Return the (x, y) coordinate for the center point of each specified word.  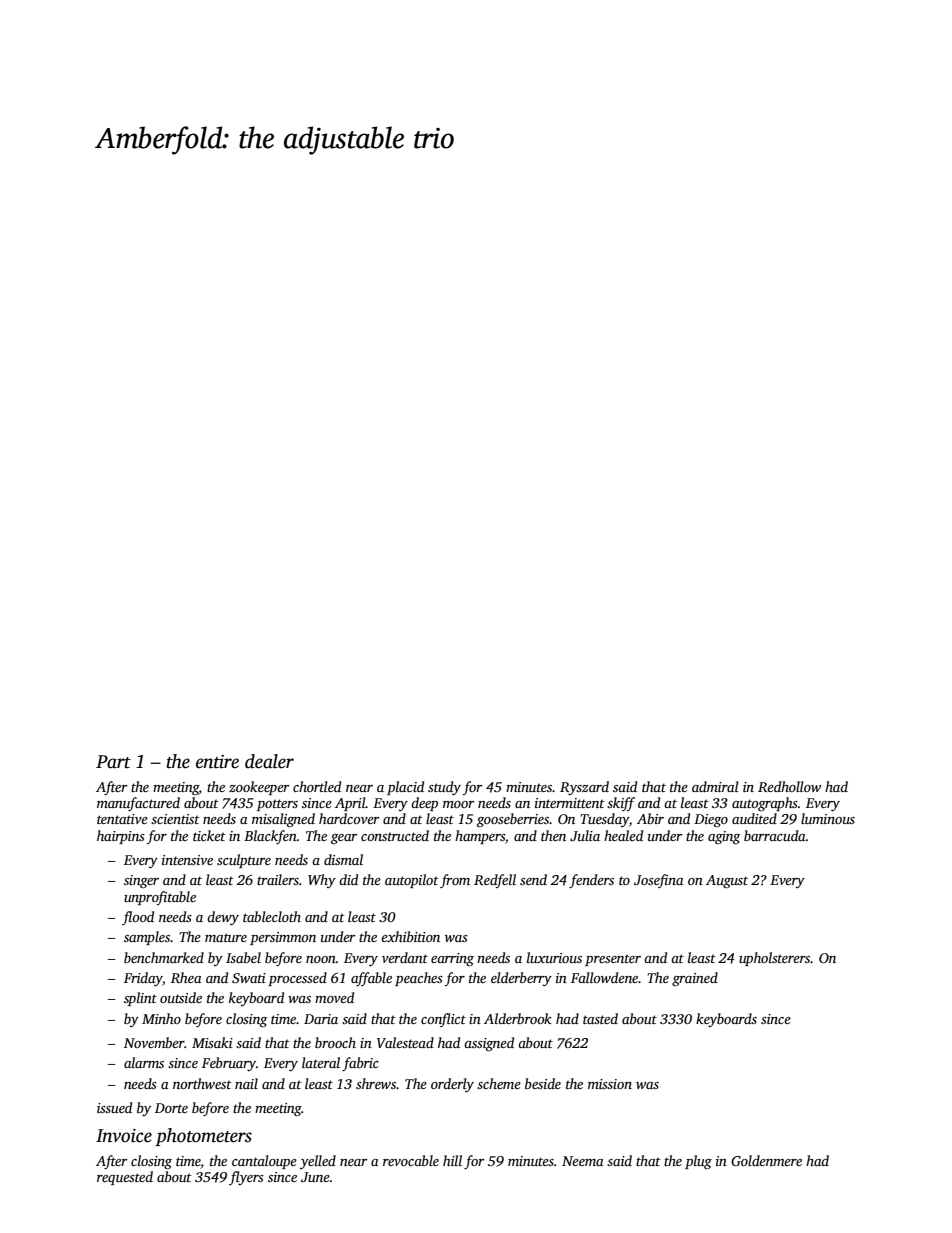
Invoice (124, 1136)
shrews (376, 1083)
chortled (317, 786)
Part (113, 762)
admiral (715, 786)
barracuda (775, 835)
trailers (278, 879)
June (315, 1177)
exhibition (410, 936)
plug (698, 1162)
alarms (144, 1062)
